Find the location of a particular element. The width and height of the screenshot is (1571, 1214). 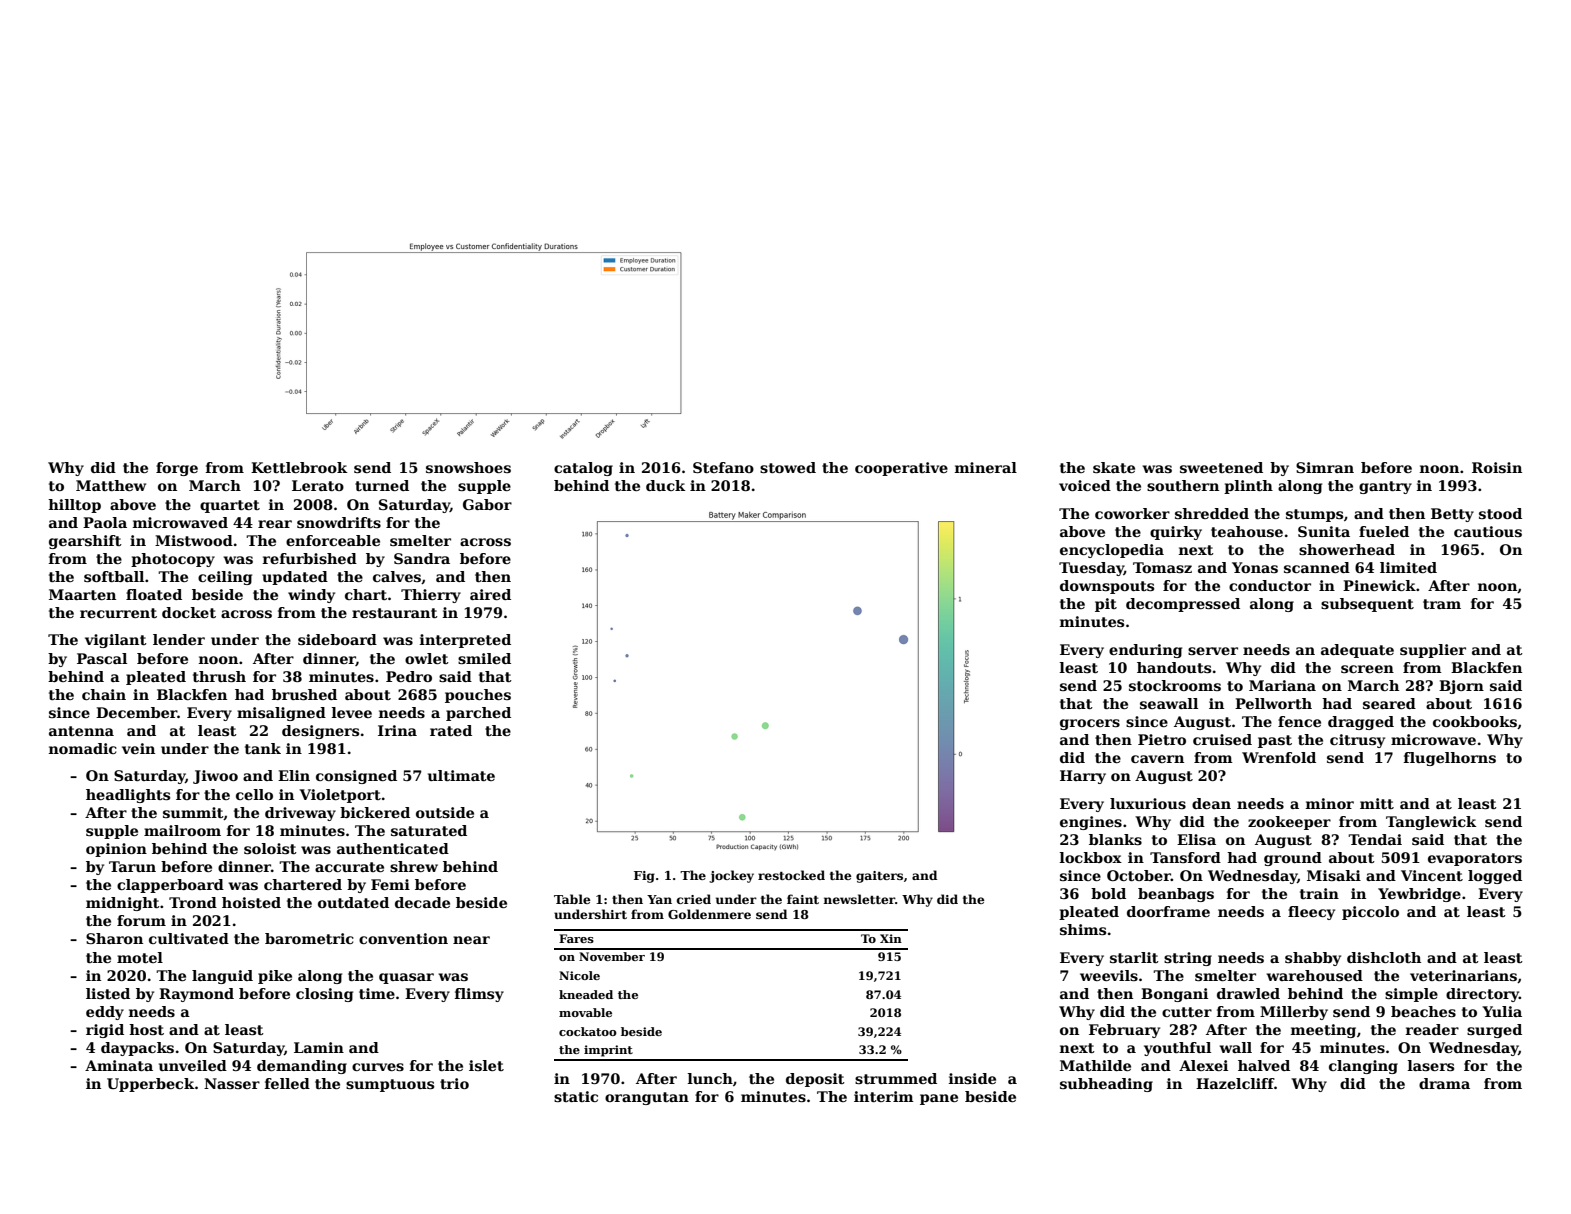

Bongani is located at coordinates (1174, 995).
